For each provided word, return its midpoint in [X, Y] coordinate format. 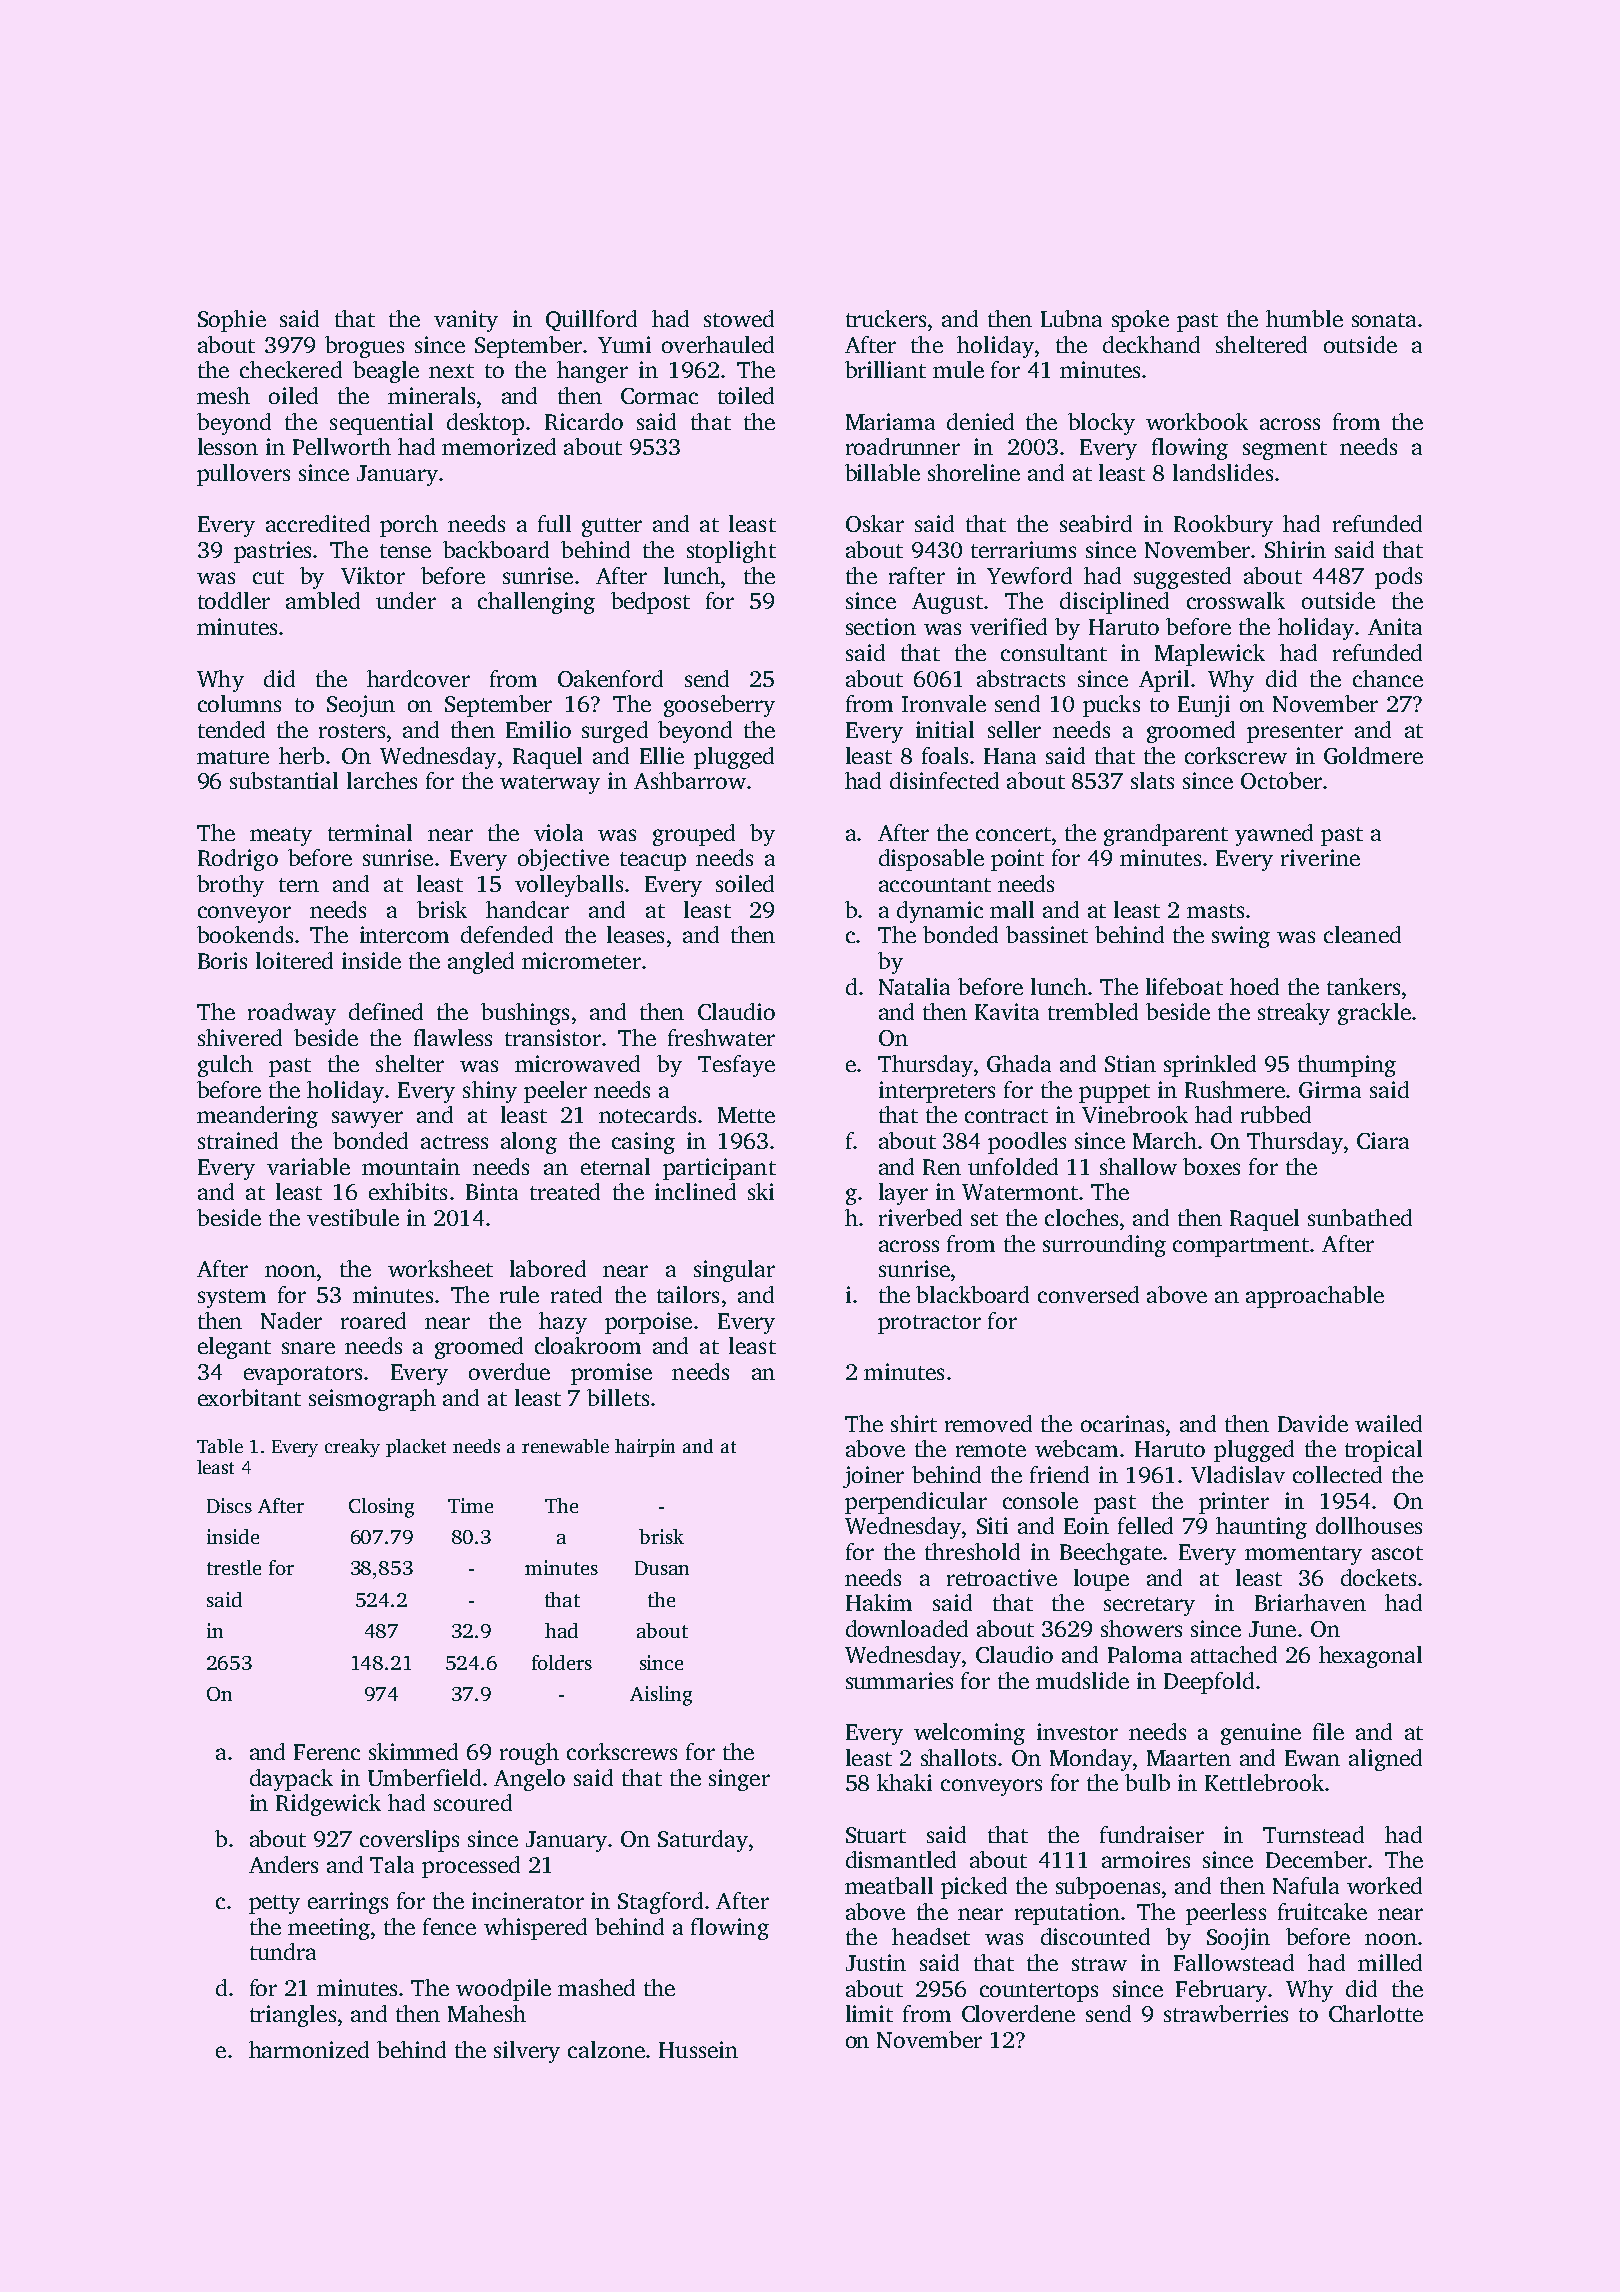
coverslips [409, 1841]
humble [1304, 318]
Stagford [660, 1903]
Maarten [1189, 1758]
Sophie [232, 321]
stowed [739, 318]
